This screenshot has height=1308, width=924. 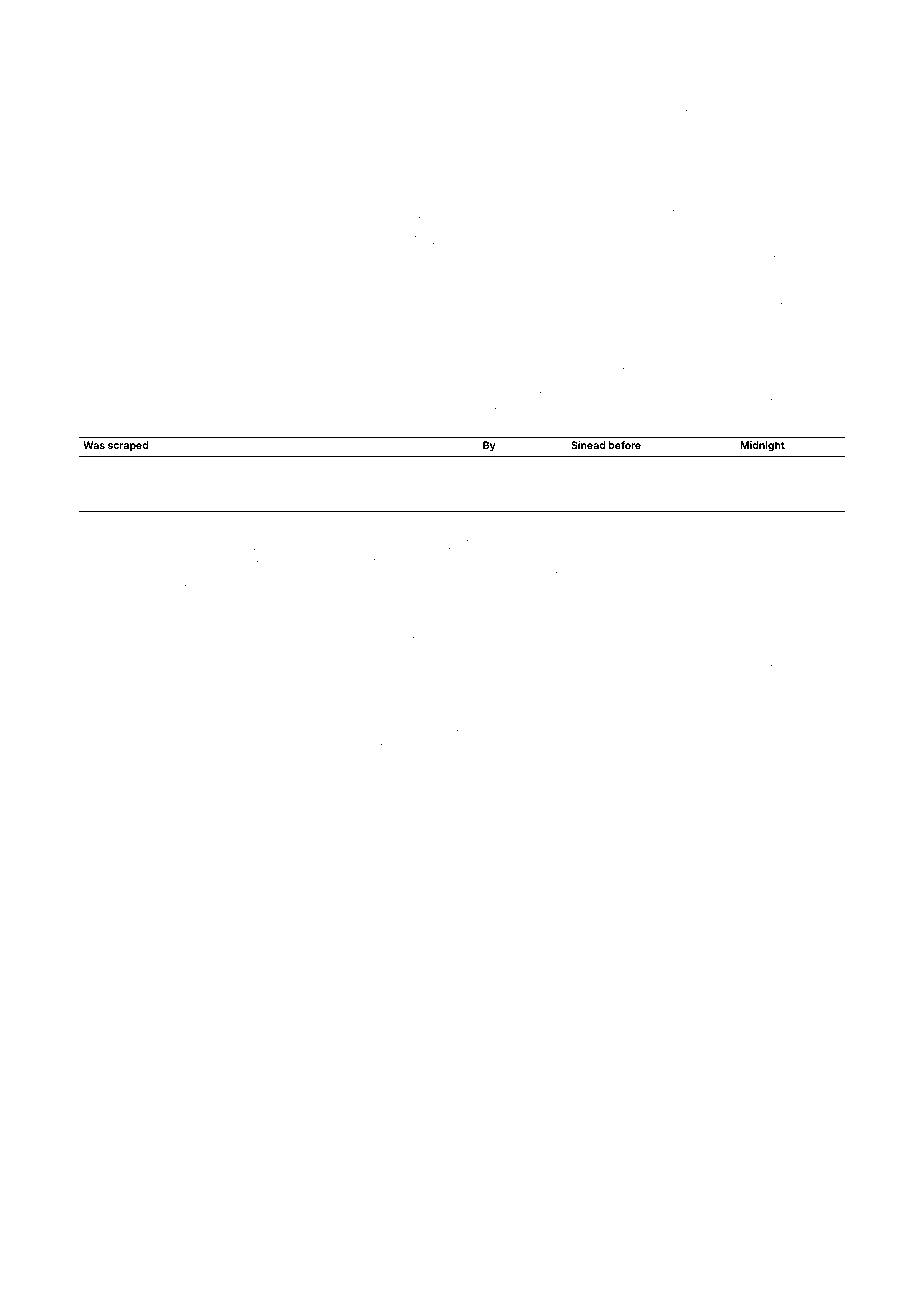 I want to click on fortnight, so click(x=636, y=577).
